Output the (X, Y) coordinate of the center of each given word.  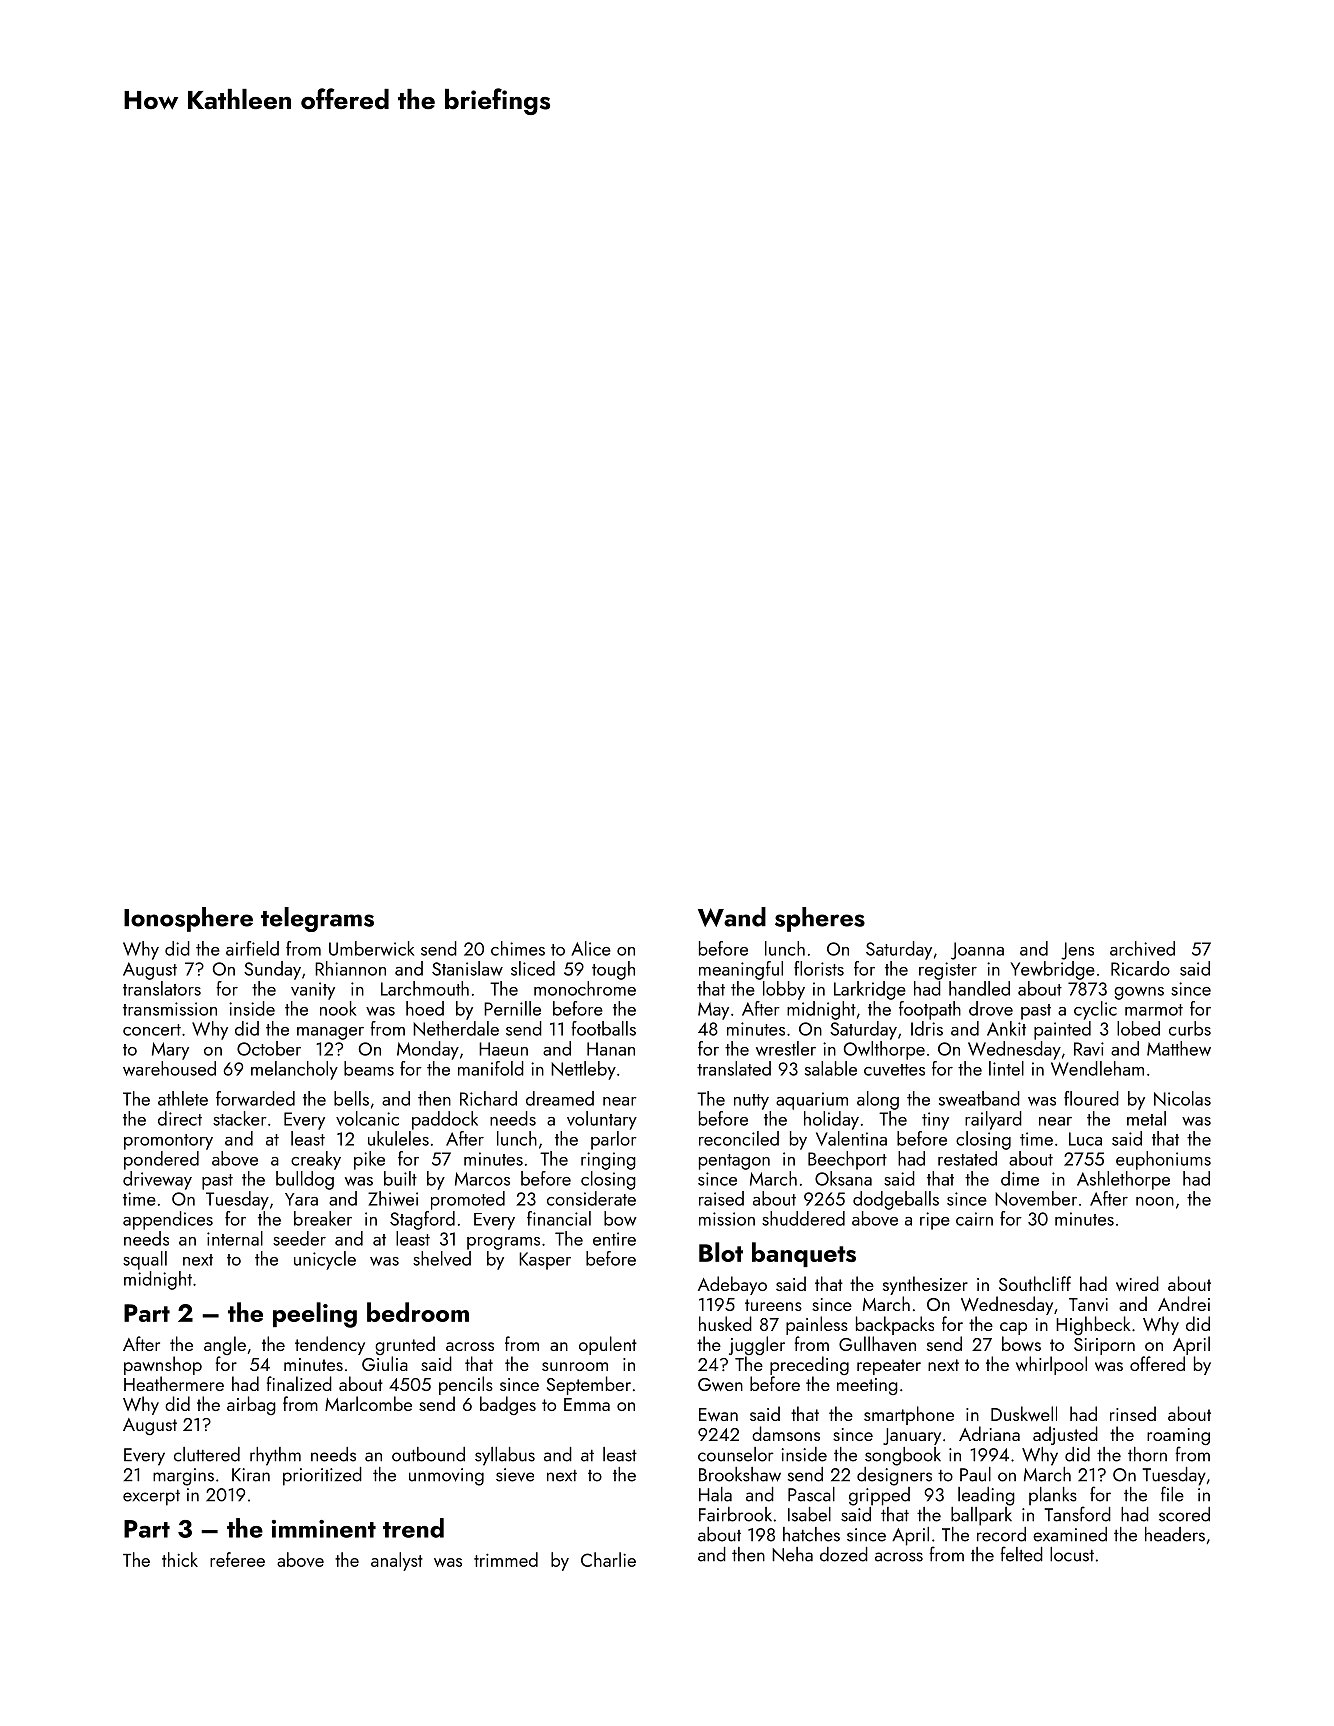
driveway (157, 1180)
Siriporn (1104, 1346)
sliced (533, 968)
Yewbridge (1053, 970)
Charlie (608, 1559)
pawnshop (163, 1365)
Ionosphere (188, 919)
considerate (591, 1198)
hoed (425, 1008)
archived (1142, 948)
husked (725, 1323)
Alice (591, 948)
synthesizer (925, 1285)
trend (413, 1528)
